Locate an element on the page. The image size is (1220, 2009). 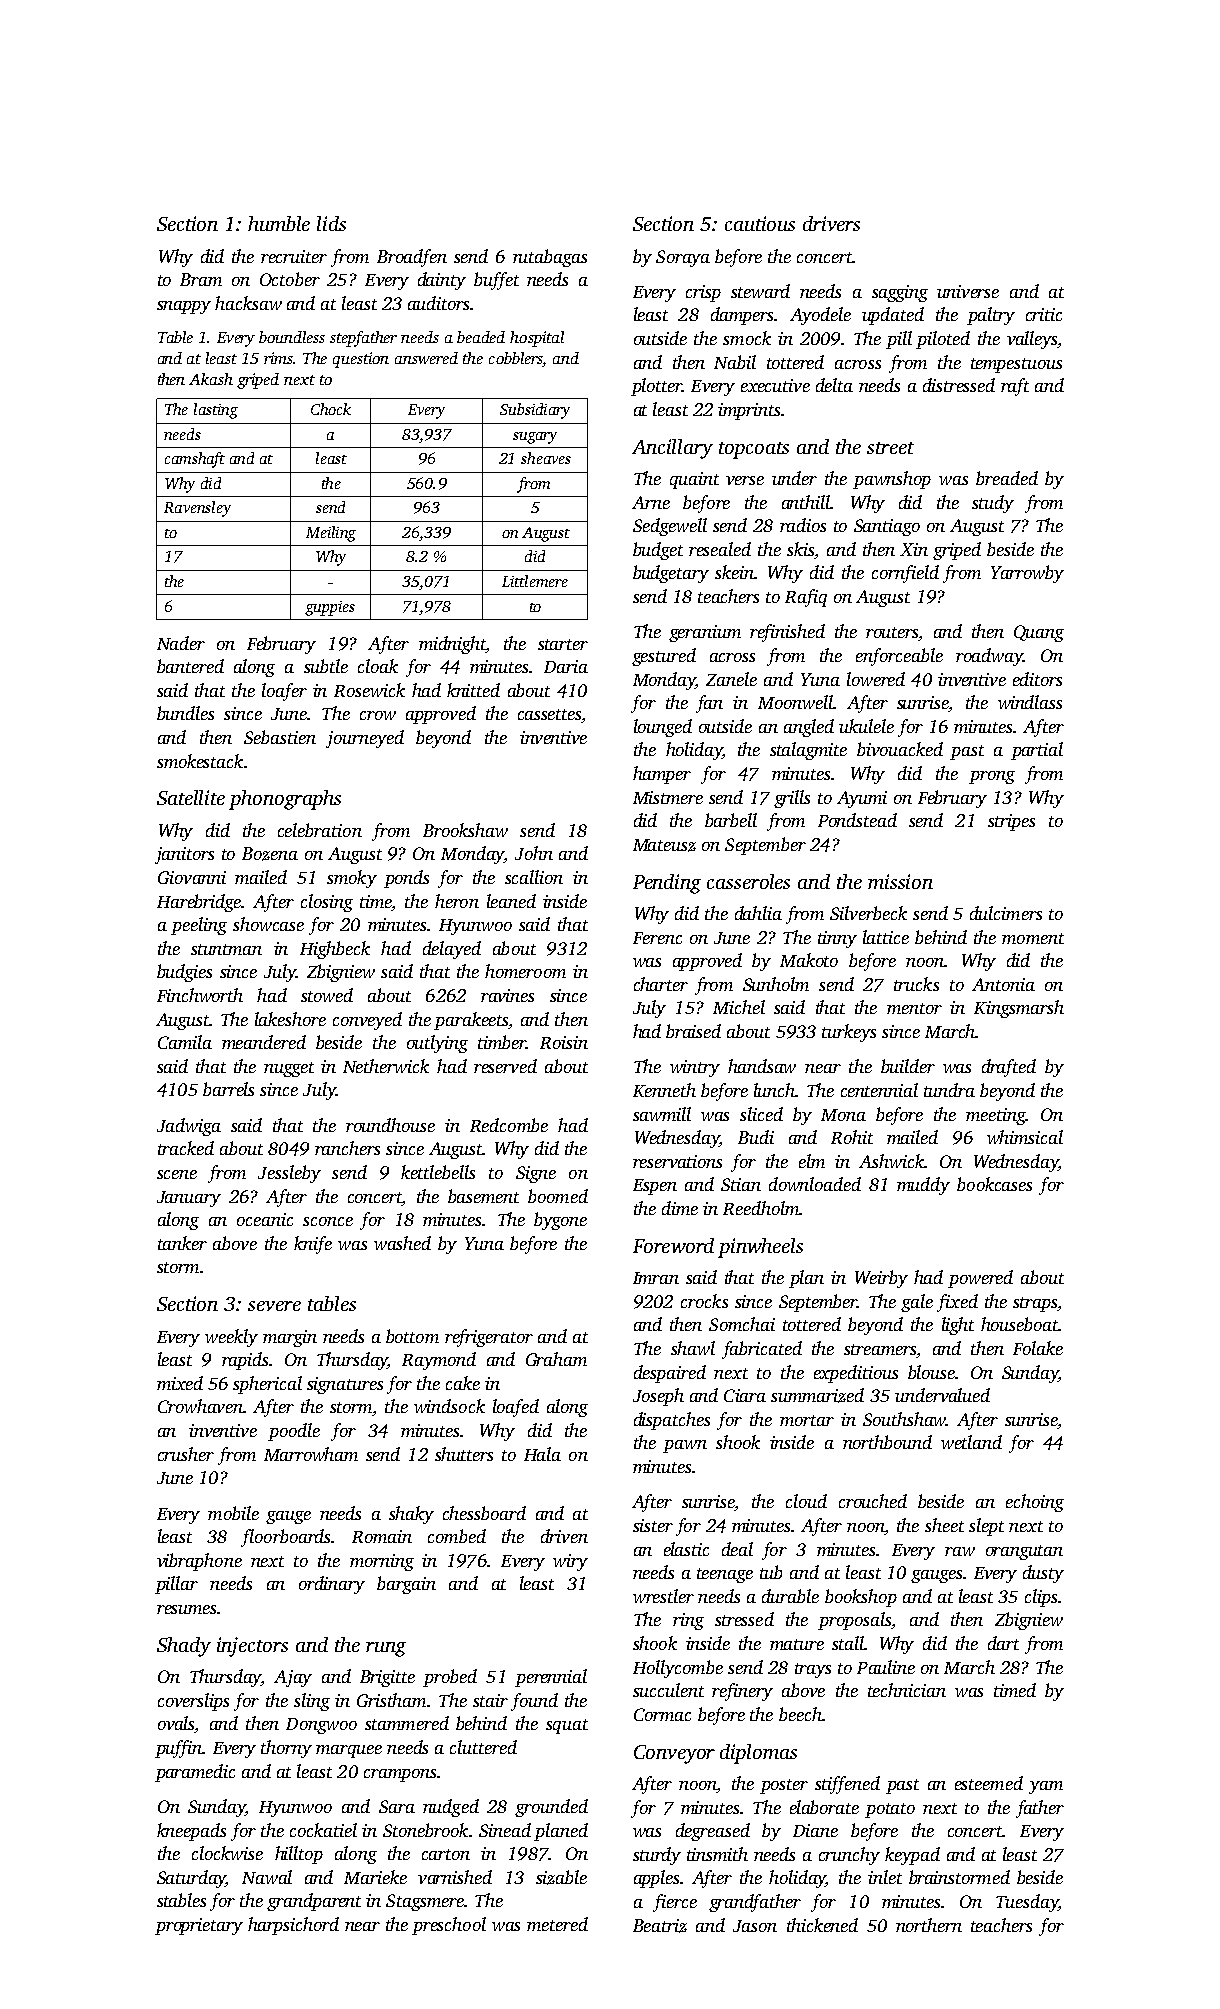
turkeys is located at coordinates (849, 1033).
